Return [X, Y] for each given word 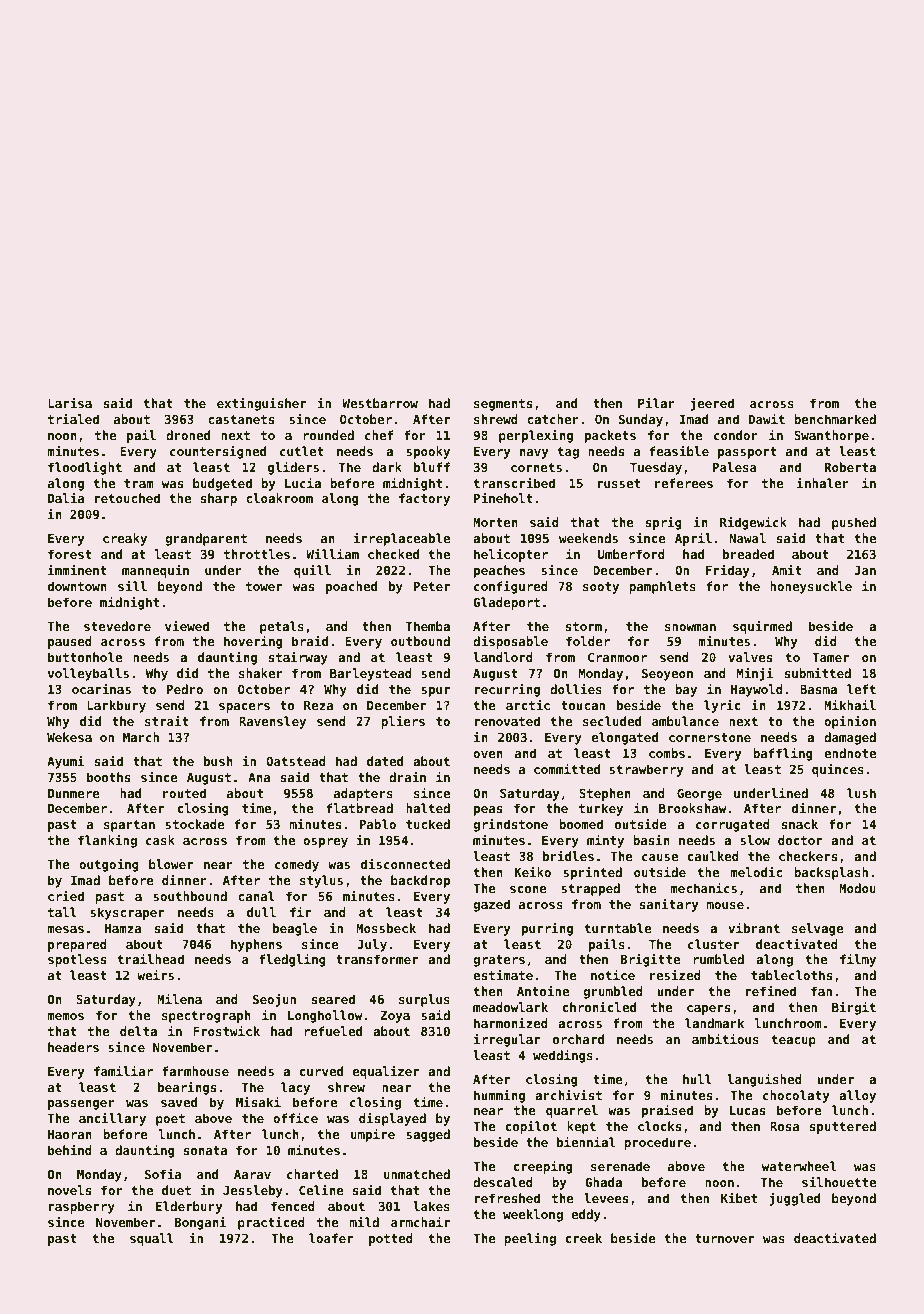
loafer [331, 1238]
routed [184, 793]
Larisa [70, 403]
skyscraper [127, 913]
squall [152, 1239]
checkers [808, 856]
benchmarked [835, 419]
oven [488, 754]
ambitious [725, 1039]
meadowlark [510, 1007]
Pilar [656, 403]
